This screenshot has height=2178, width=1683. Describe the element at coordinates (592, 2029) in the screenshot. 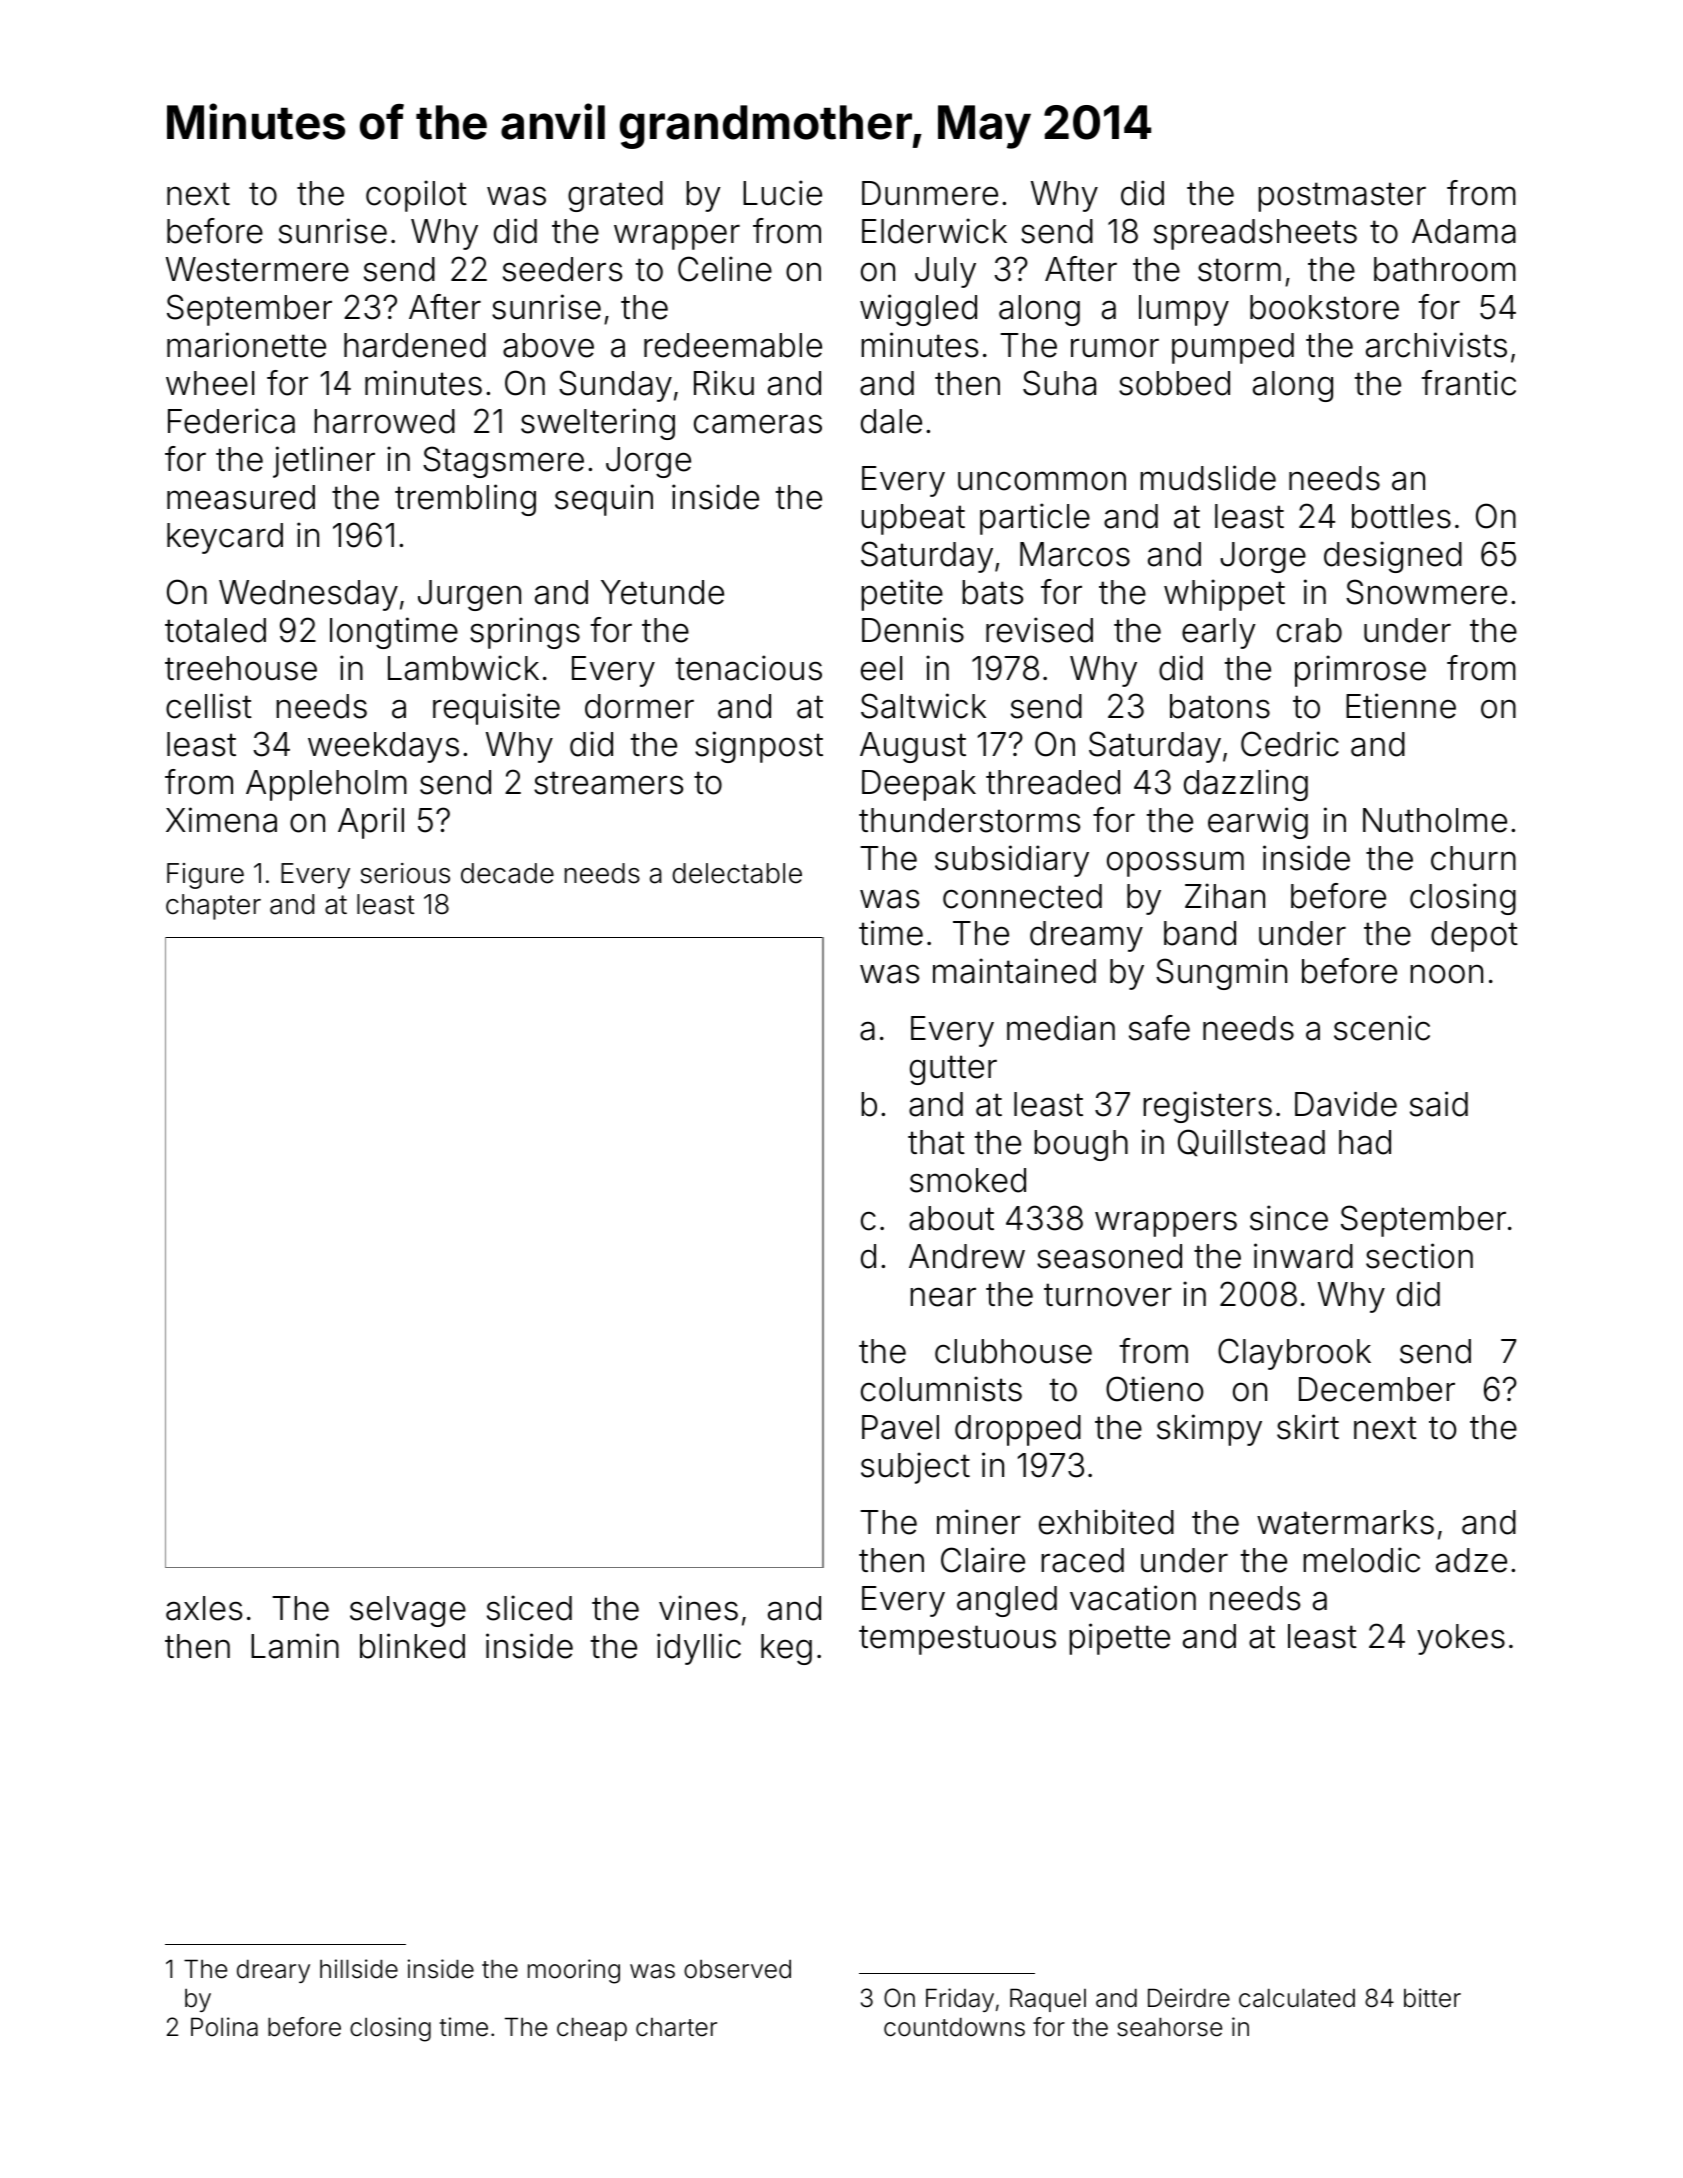

I see `cheap` at that location.
